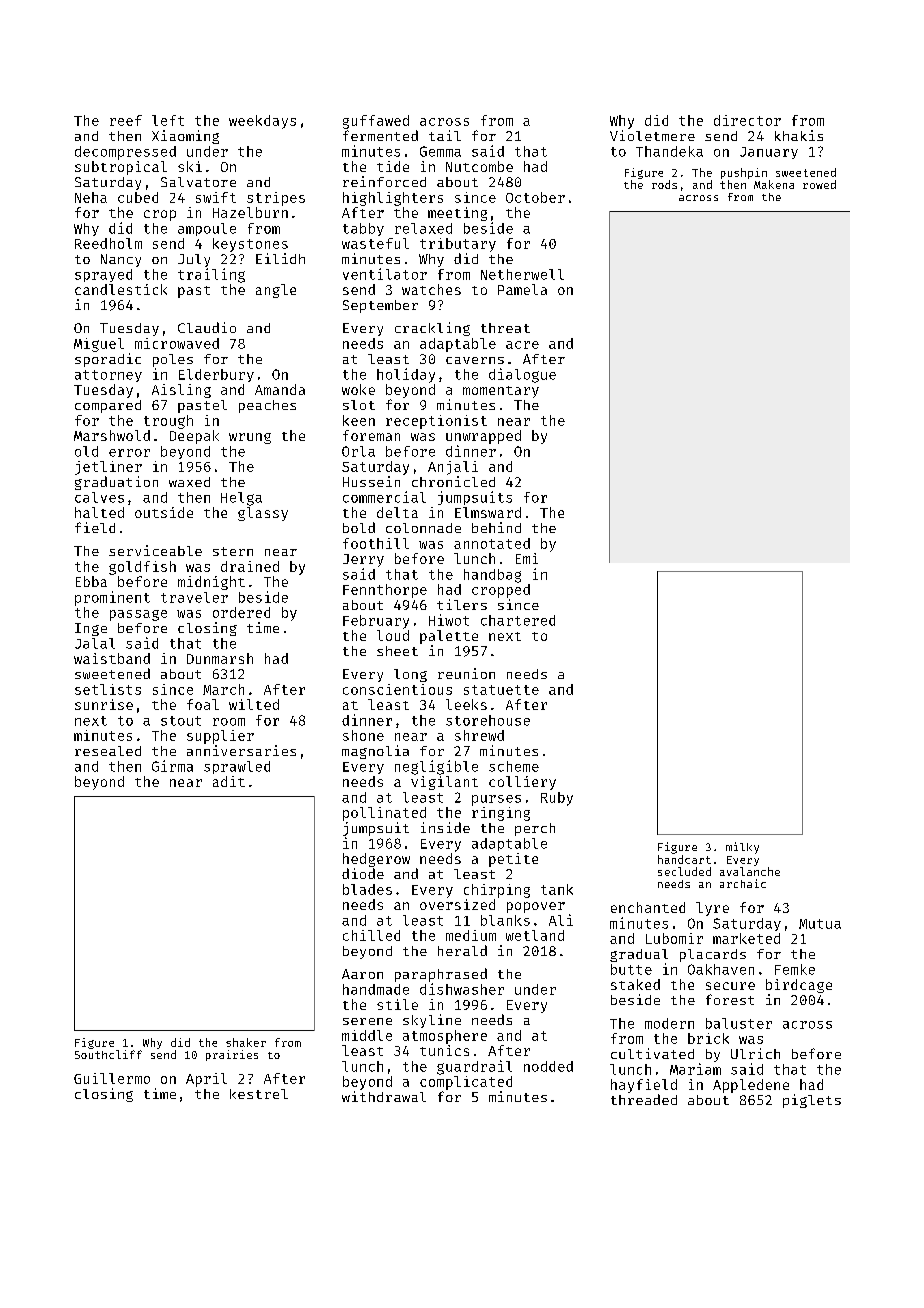 This document has height=1308, width=924. Describe the element at coordinates (397, 689) in the document. I see `conscientious` at that location.
